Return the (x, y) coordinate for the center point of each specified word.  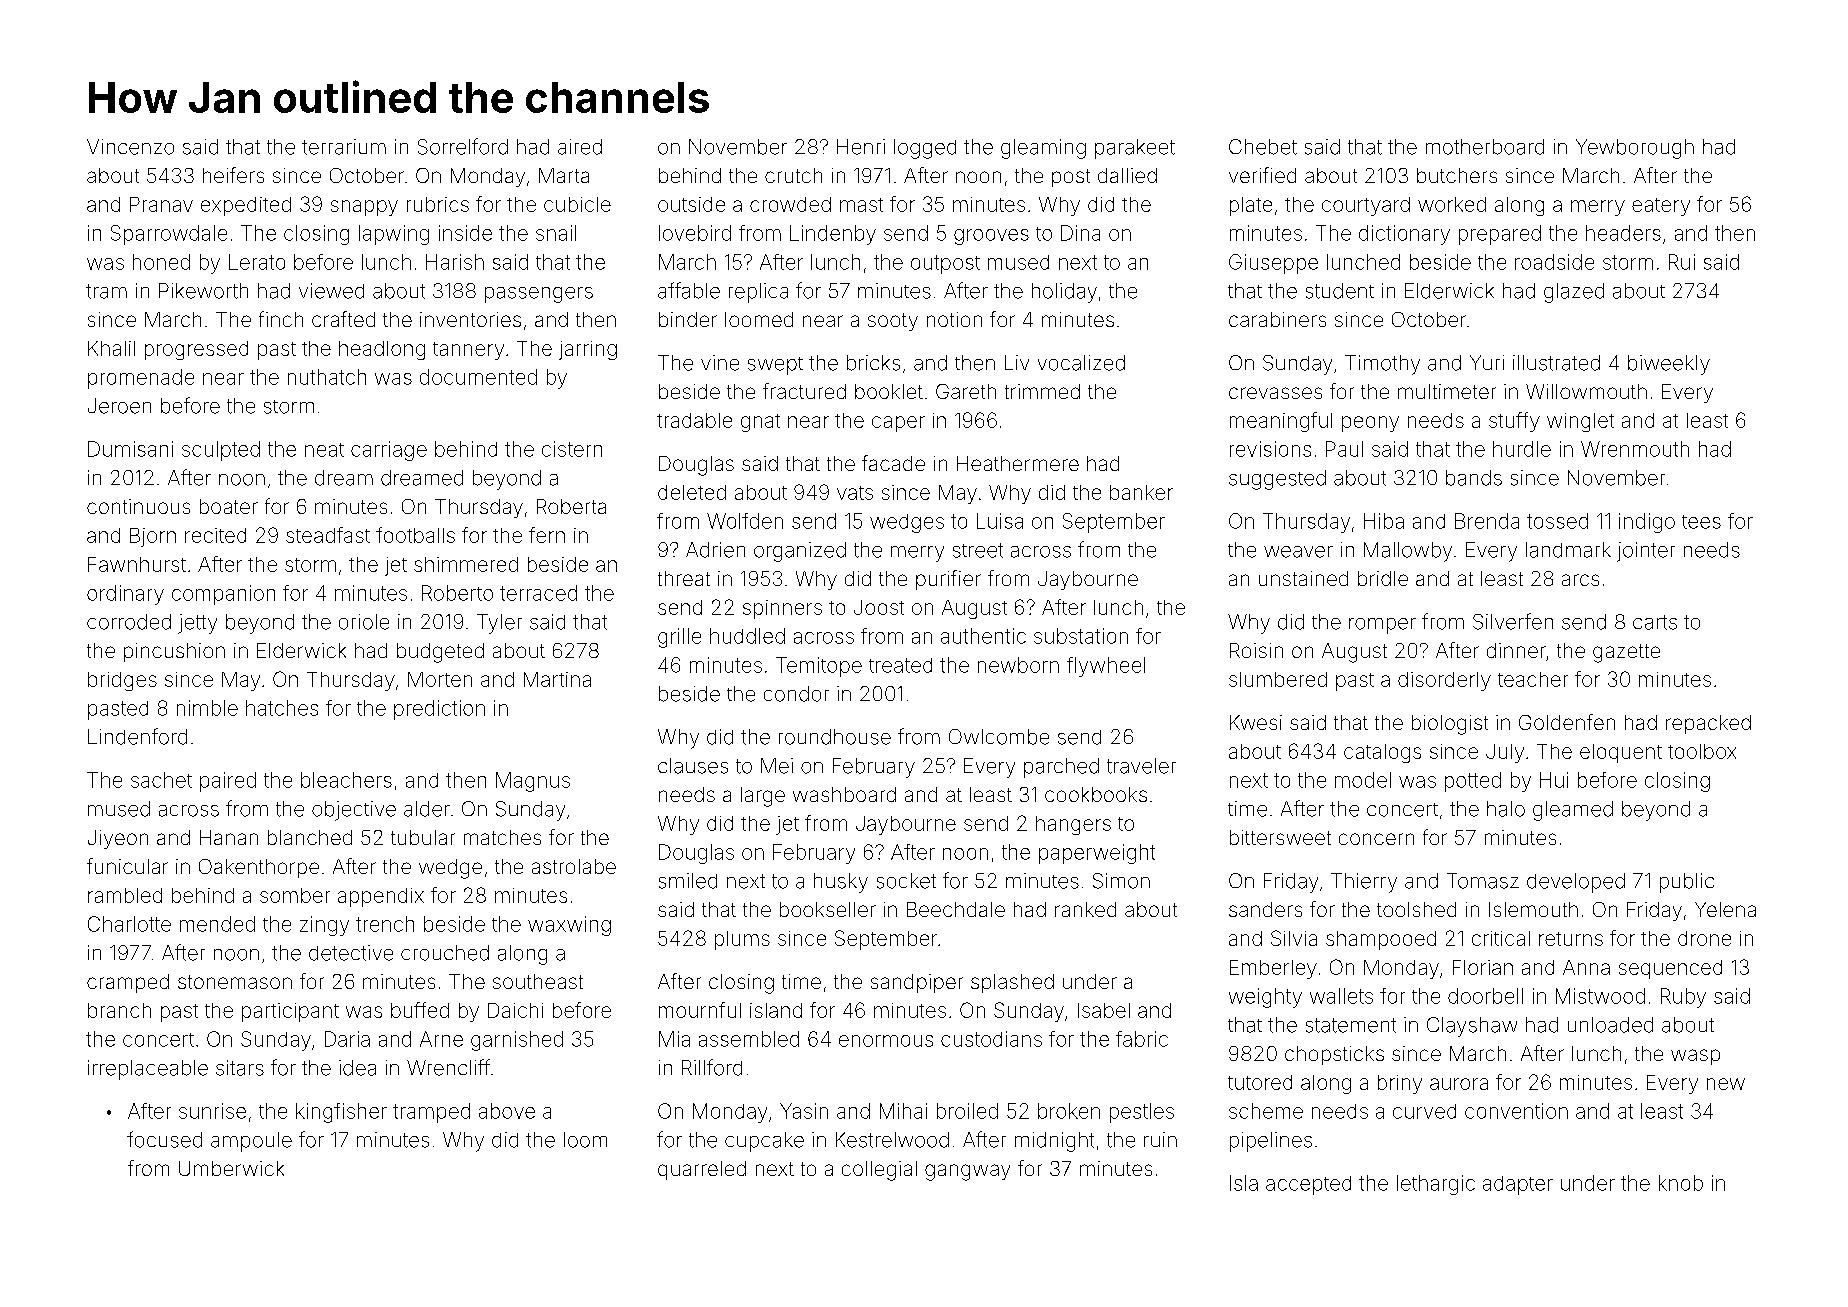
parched (1061, 768)
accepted (1308, 1185)
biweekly (1669, 365)
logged (925, 149)
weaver (1298, 552)
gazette (1626, 653)
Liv (1017, 362)
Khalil (111, 348)
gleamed (1573, 811)
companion (223, 595)
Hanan (229, 837)
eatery (1661, 207)
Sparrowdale (169, 235)
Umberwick (231, 1168)
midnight (1054, 1142)
